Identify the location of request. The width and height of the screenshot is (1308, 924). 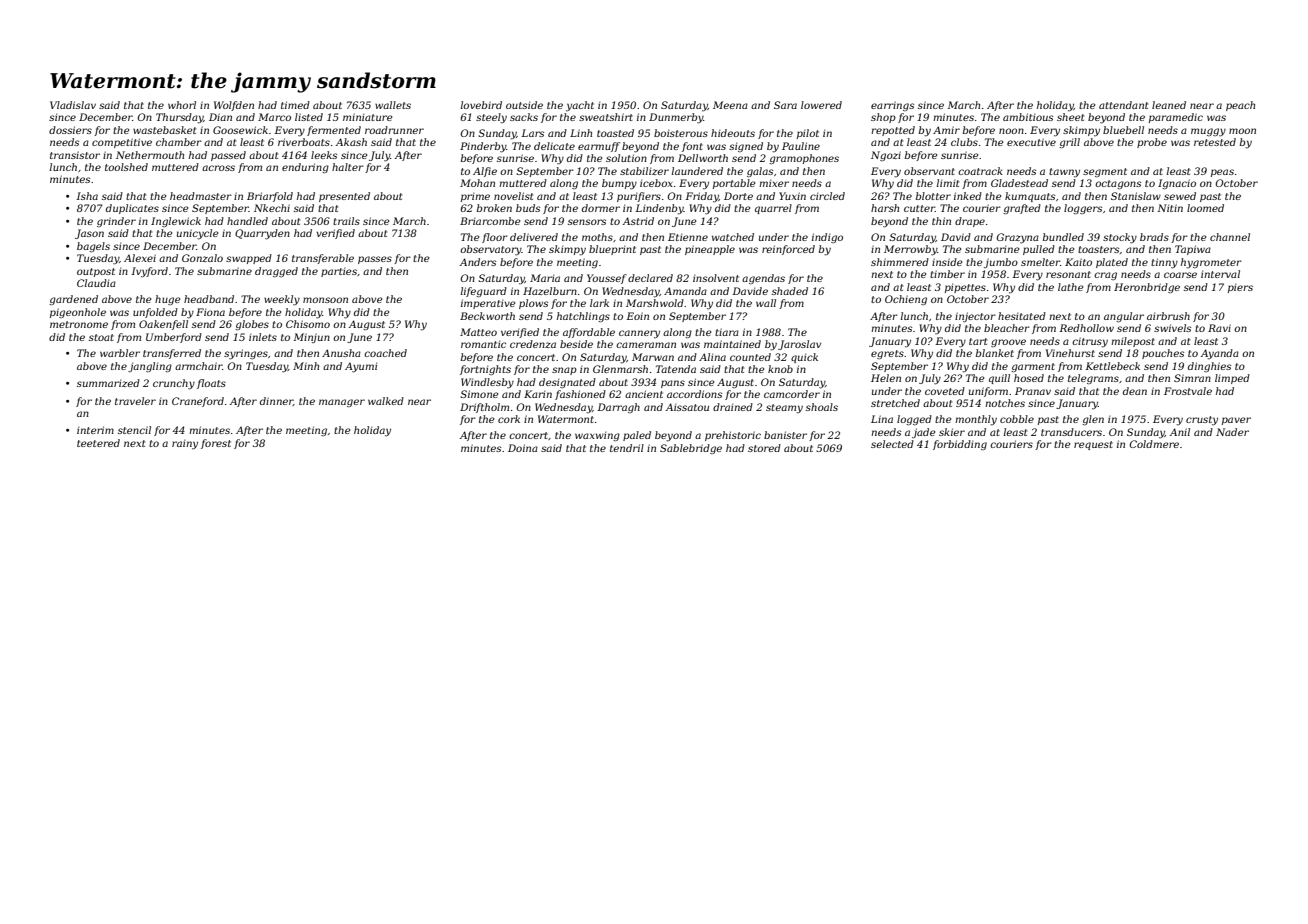
(1093, 445).
